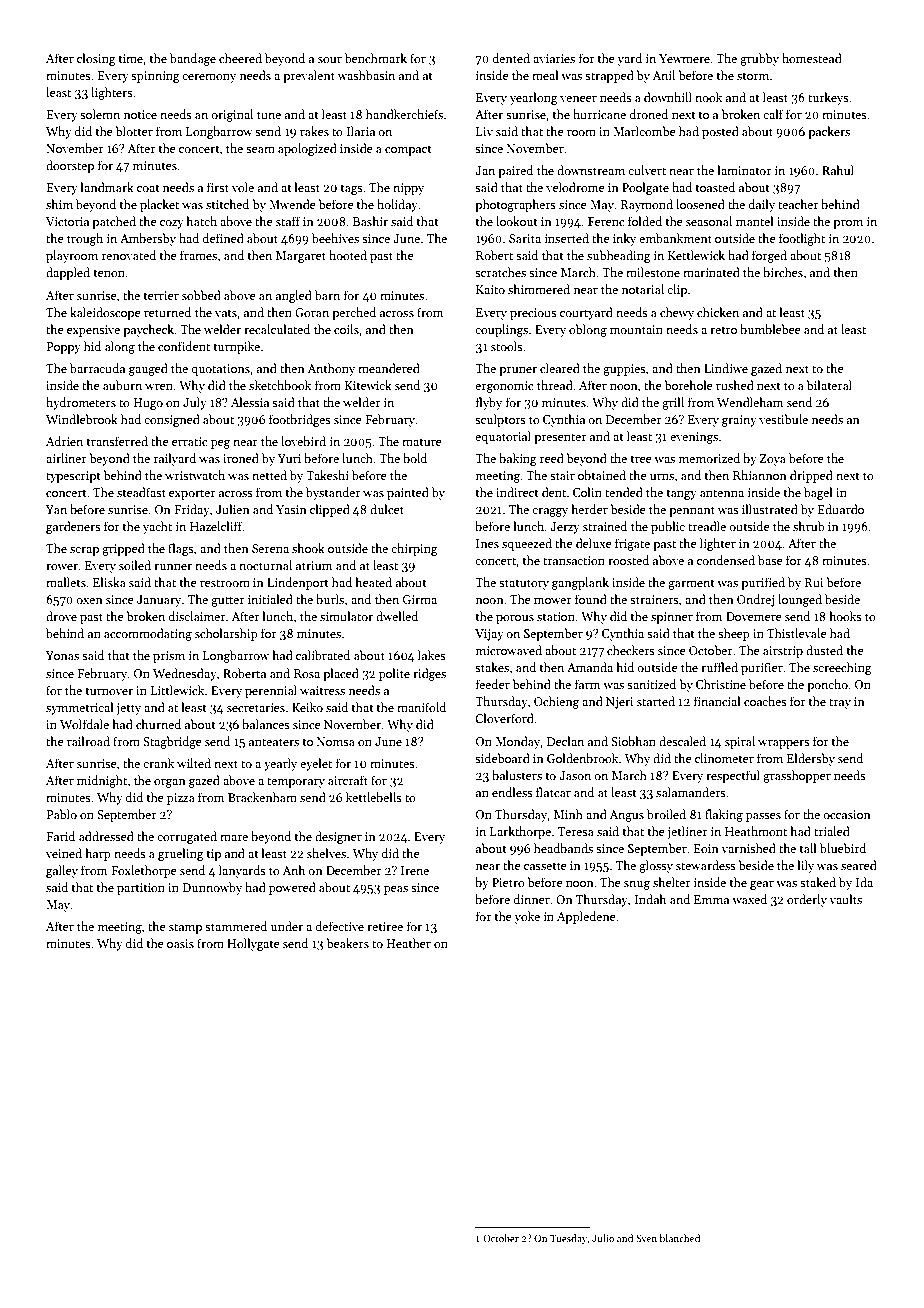 The height and width of the page is (1308, 924). What do you see at coordinates (409, 943) in the page?
I see `Heather` at bounding box center [409, 943].
